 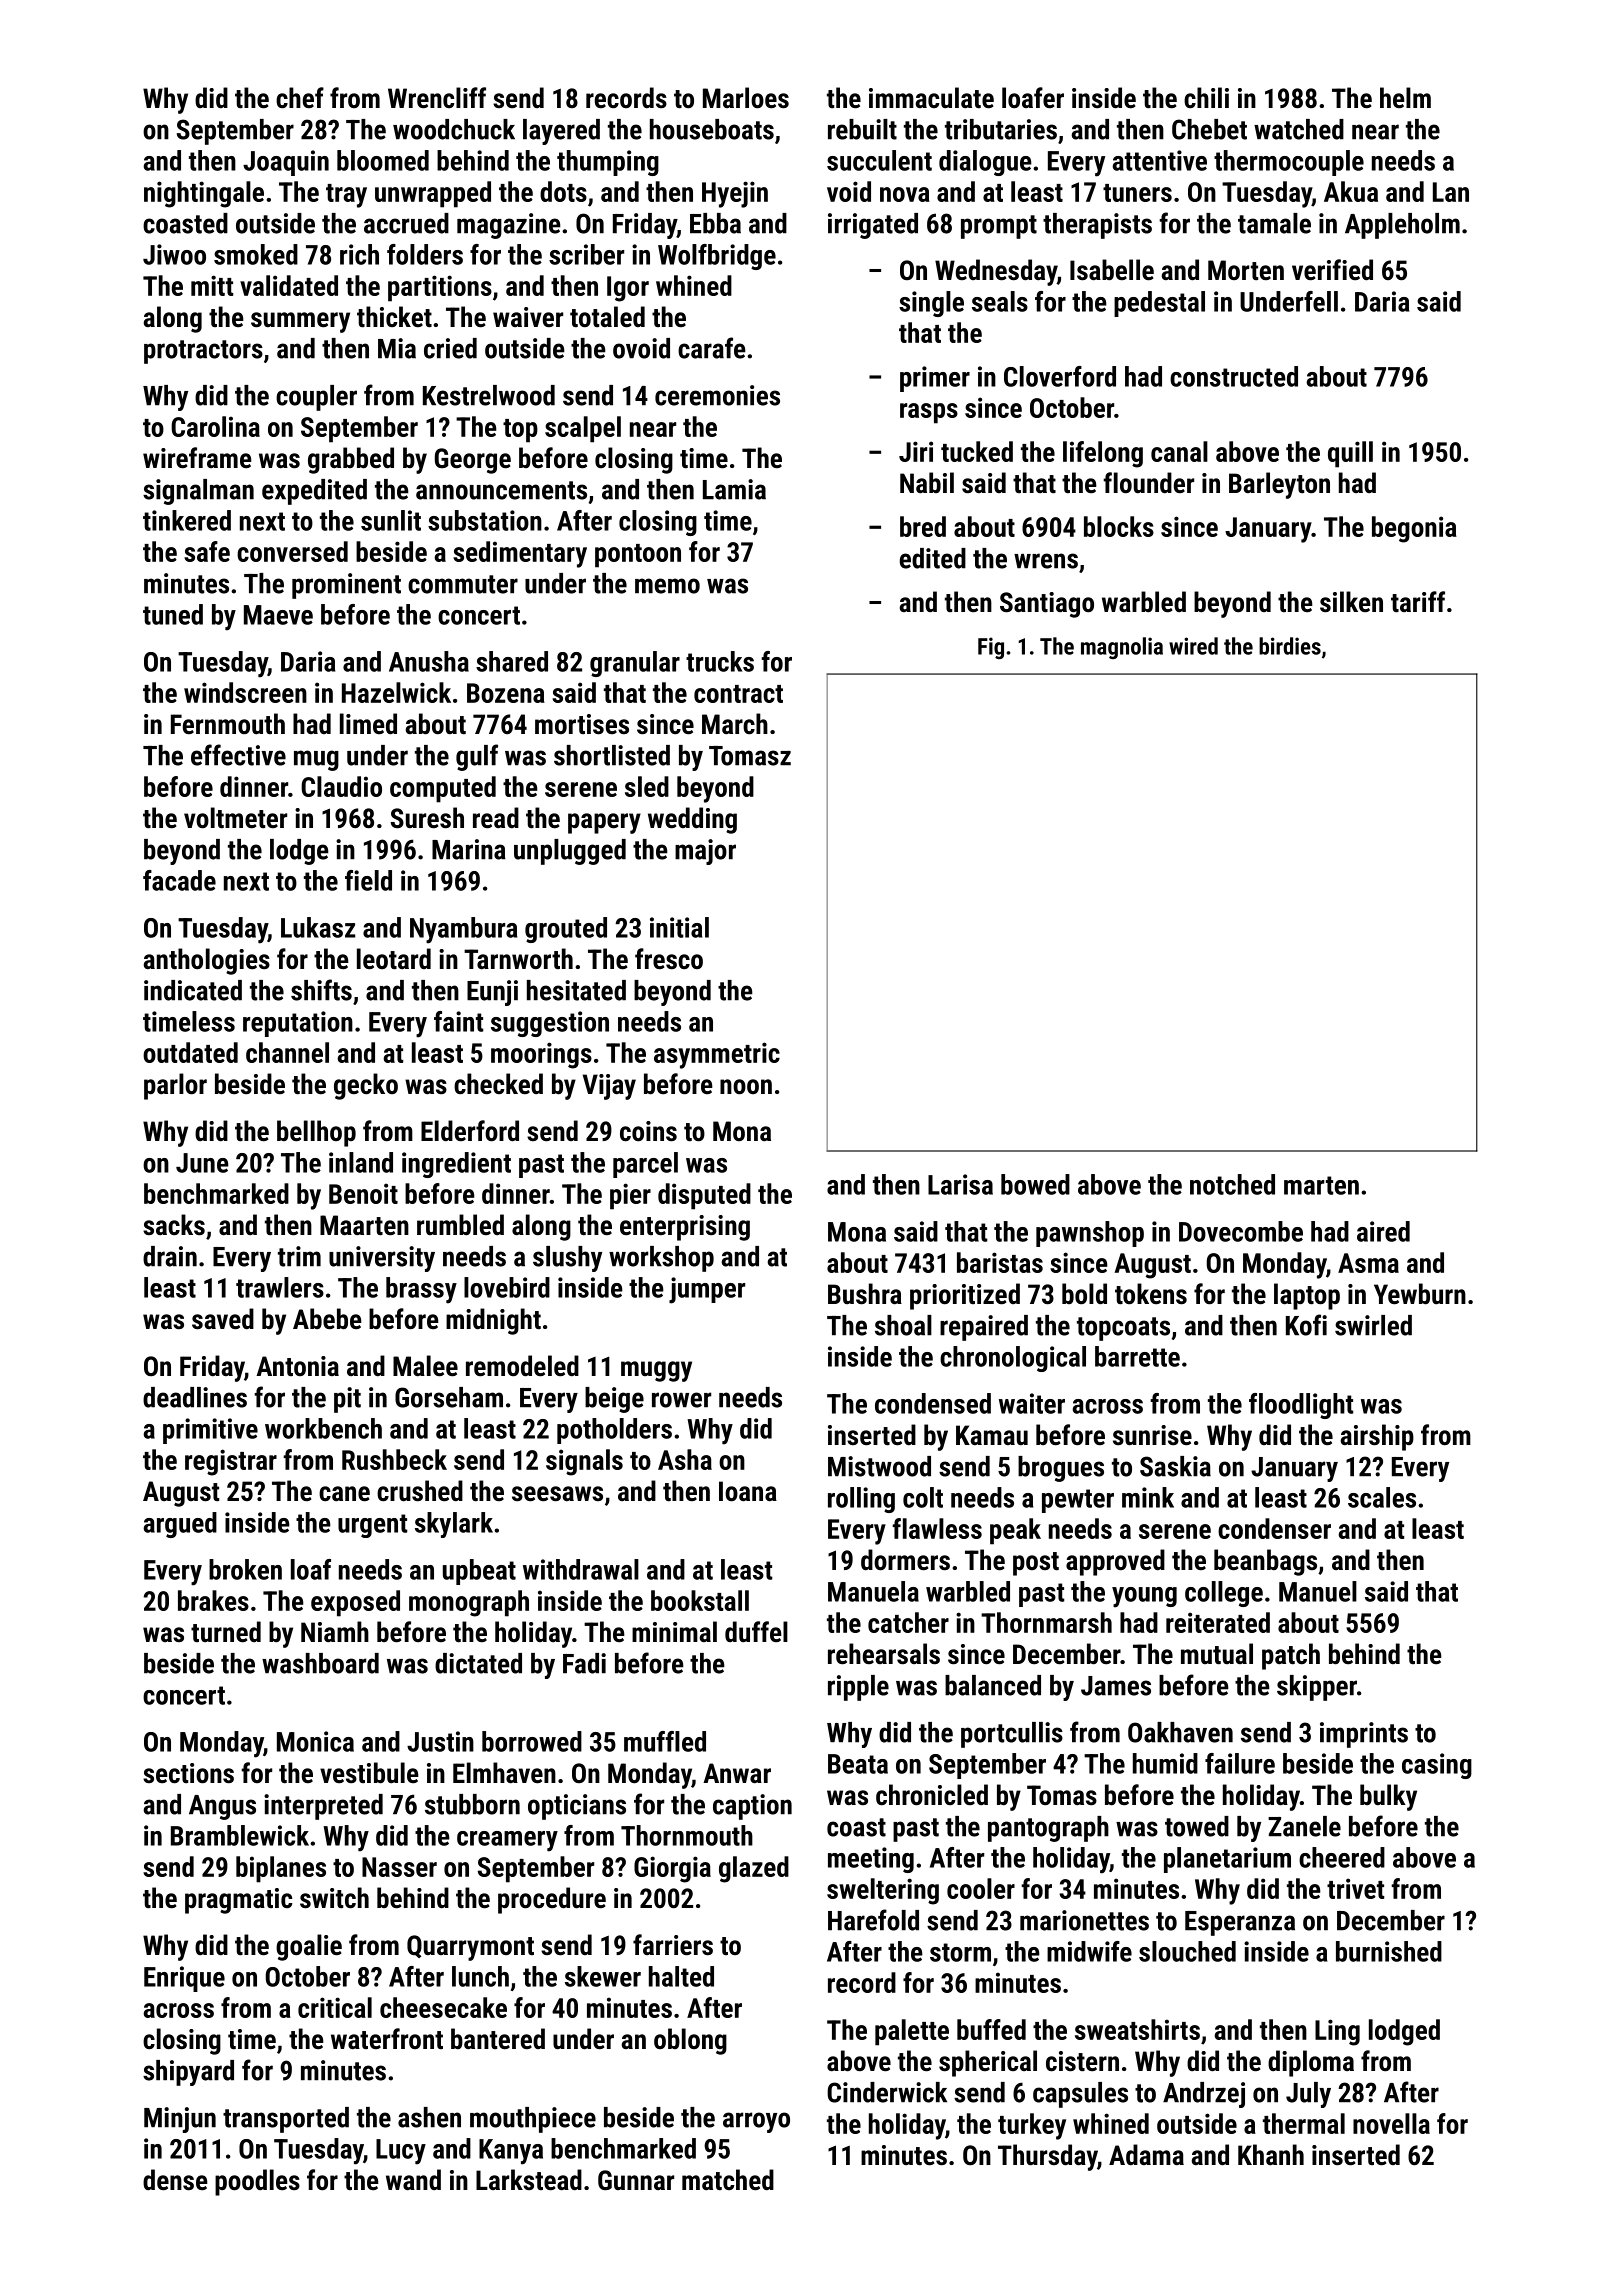 I want to click on chef, so click(x=300, y=98).
